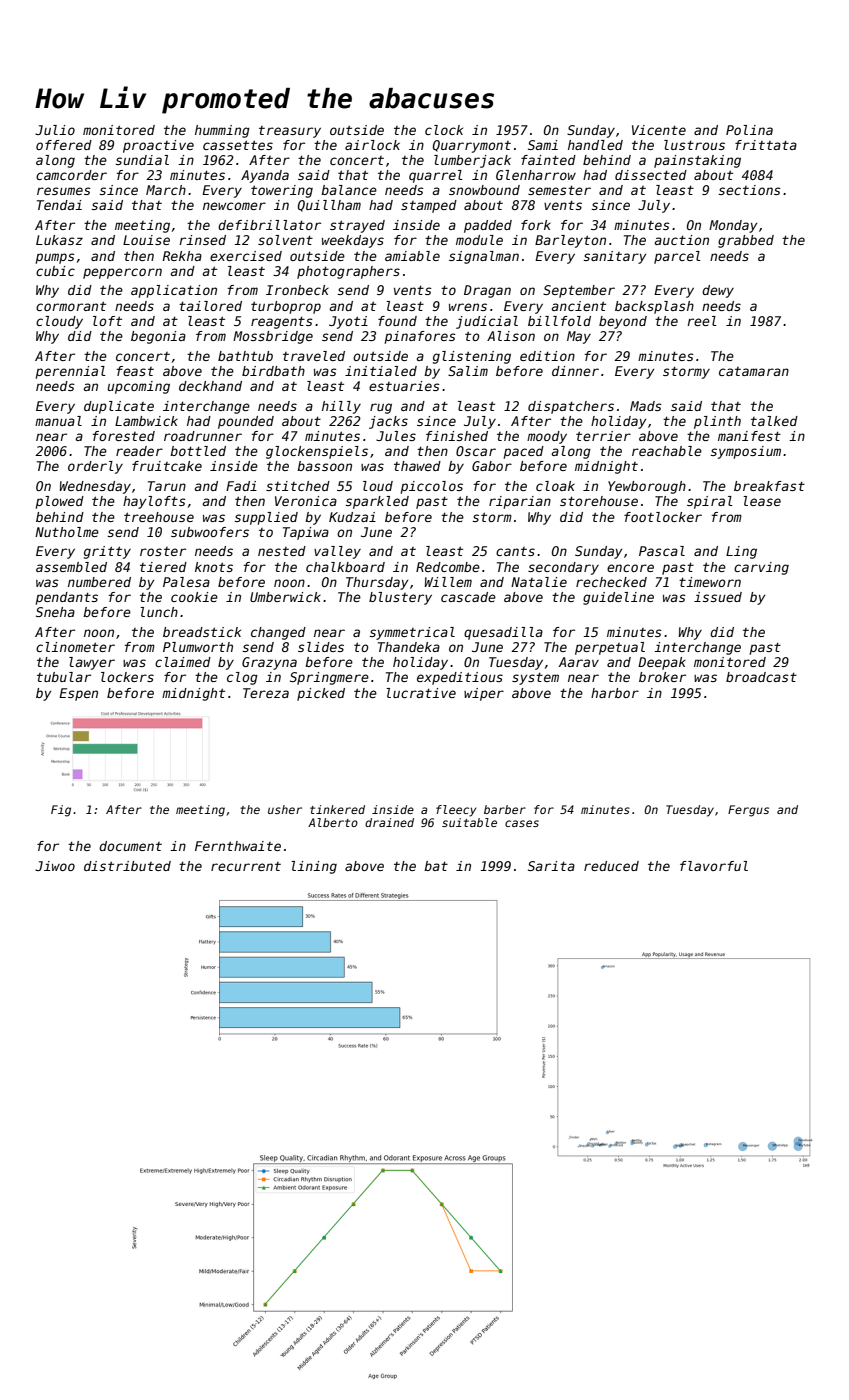 The height and width of the document is (1400, 849). Describe the element at coordinates (539, 582) in the document. I see `Natalie` at that location.
